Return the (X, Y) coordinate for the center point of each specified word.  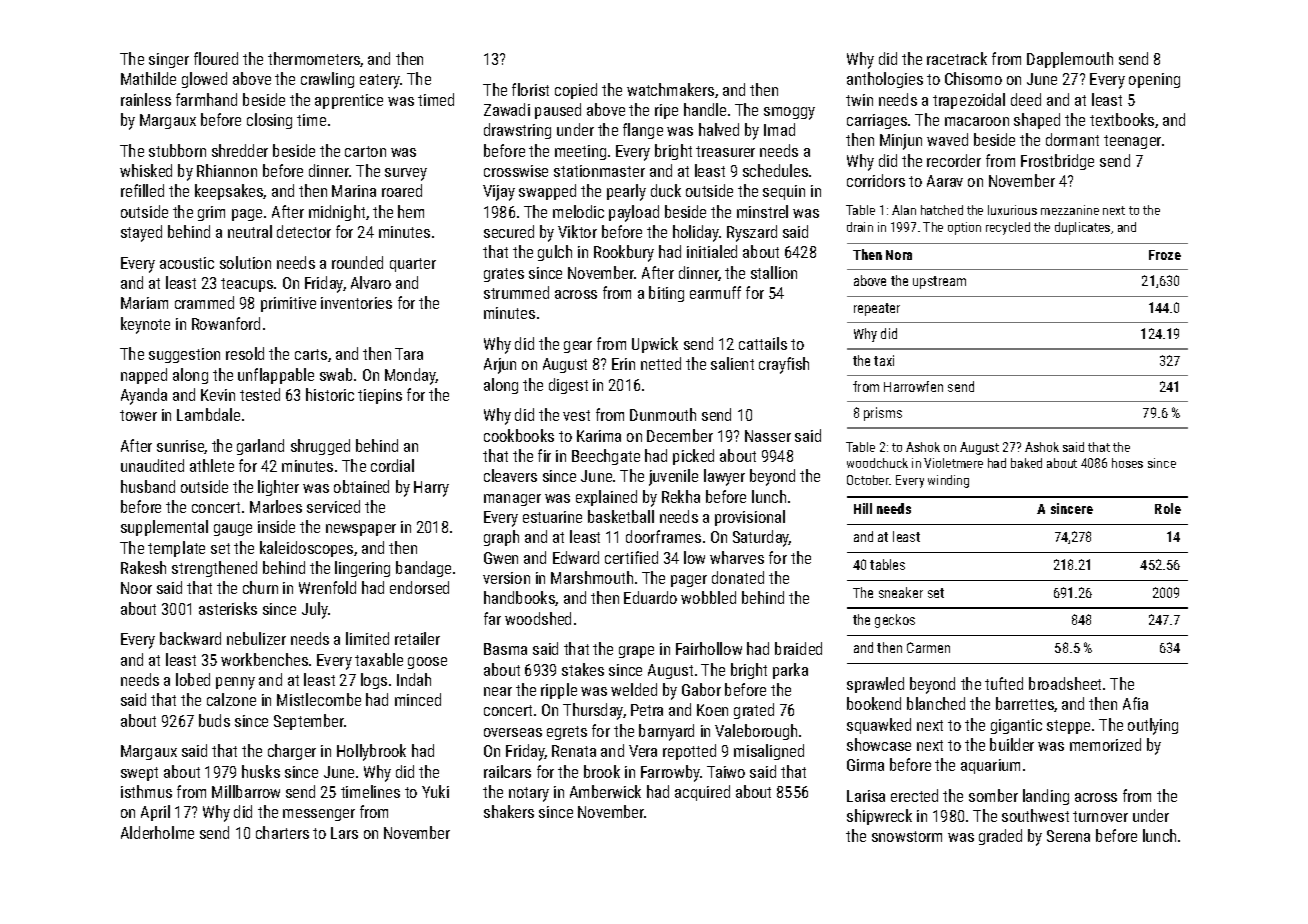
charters (282, 832)
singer (169, 60)
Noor (136, 588)
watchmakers (670, 89)
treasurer (725, 151)
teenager (1132, 142)
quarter (413, 265)
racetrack (957, 58)
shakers (509, 811)
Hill (863, 508)
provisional (750, 518)
